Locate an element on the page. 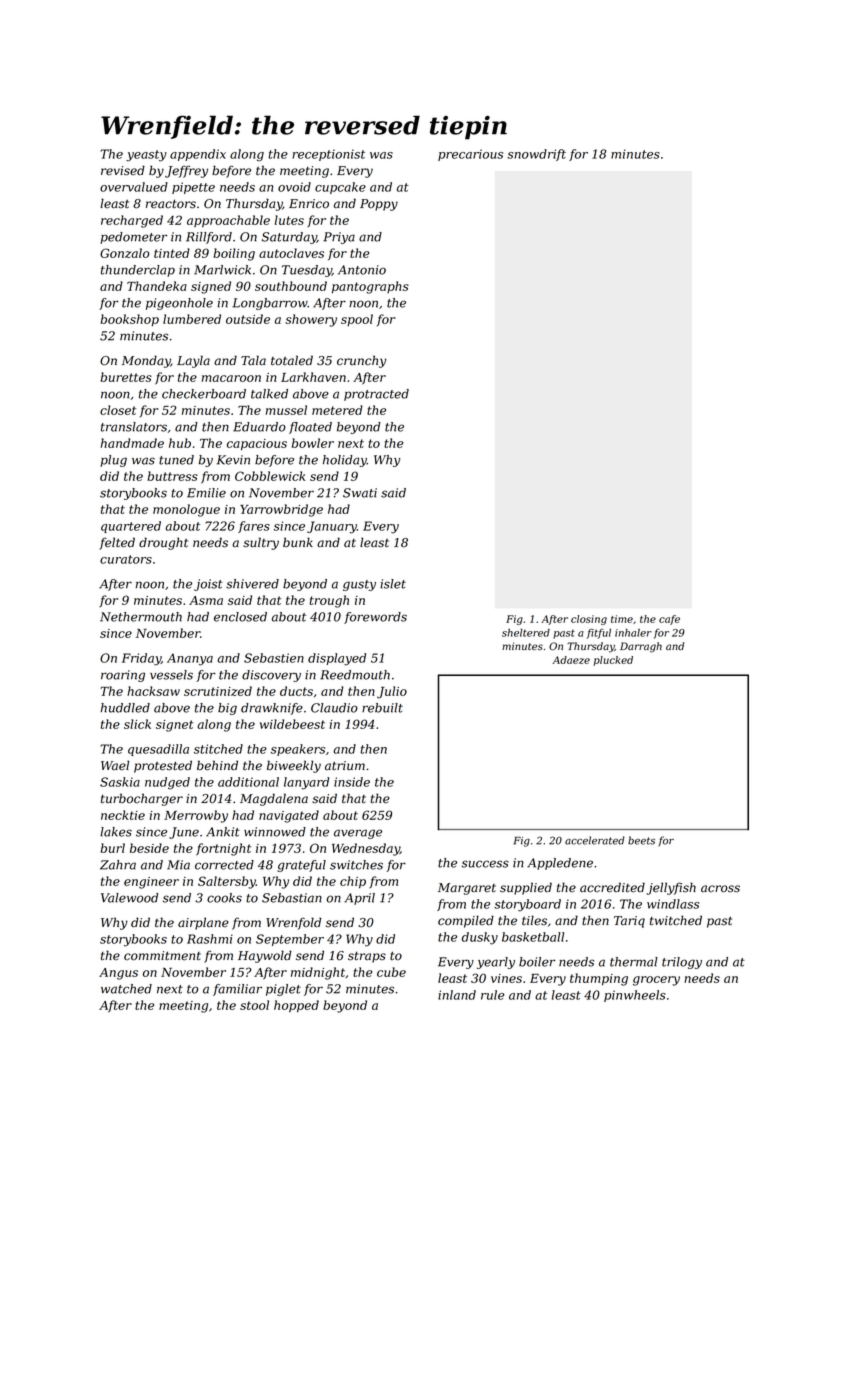 This image has height=1400, width=849. precarious is located at coordinates (470, 155).
